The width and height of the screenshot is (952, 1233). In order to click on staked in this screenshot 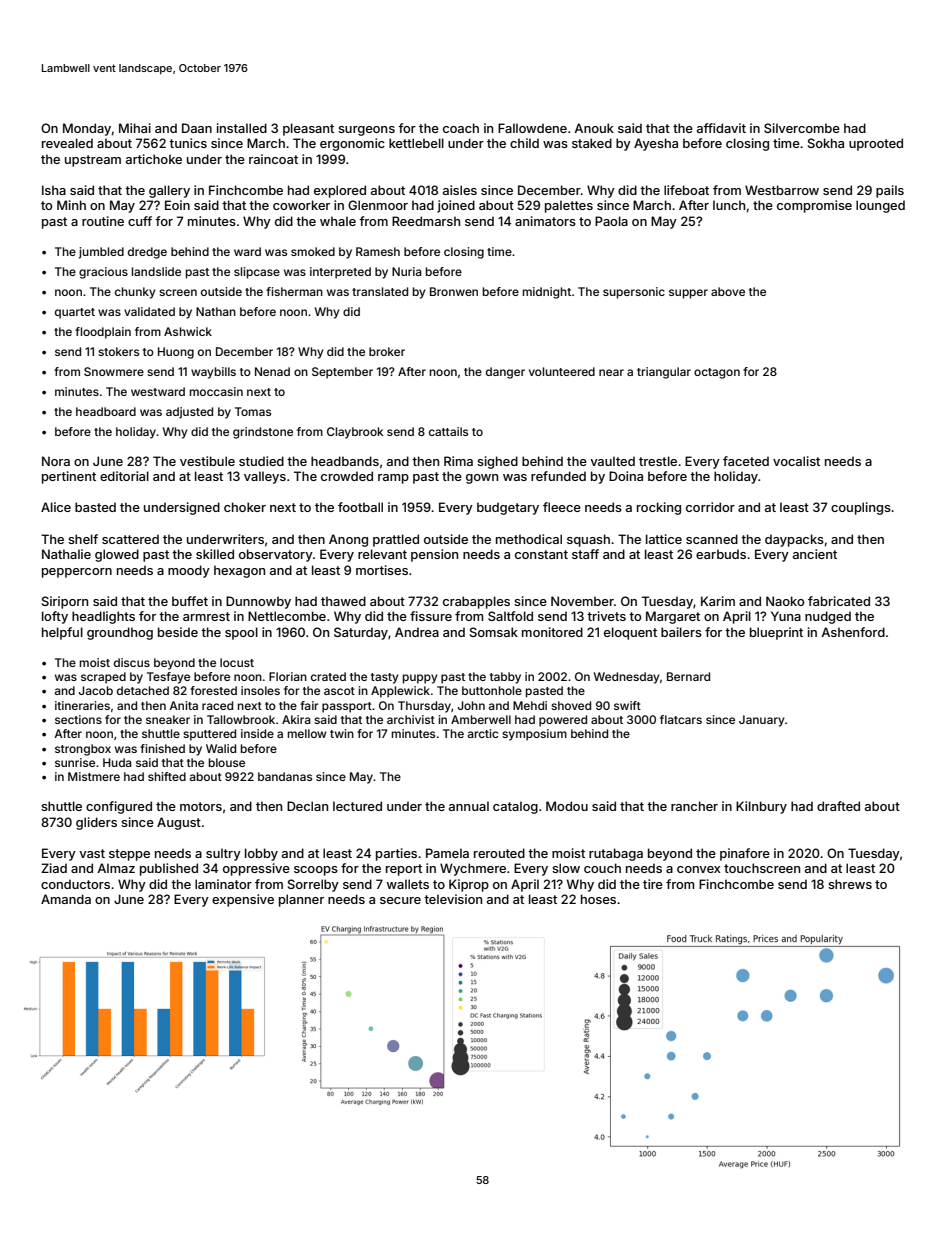, I will do `click(592, 143)`.
